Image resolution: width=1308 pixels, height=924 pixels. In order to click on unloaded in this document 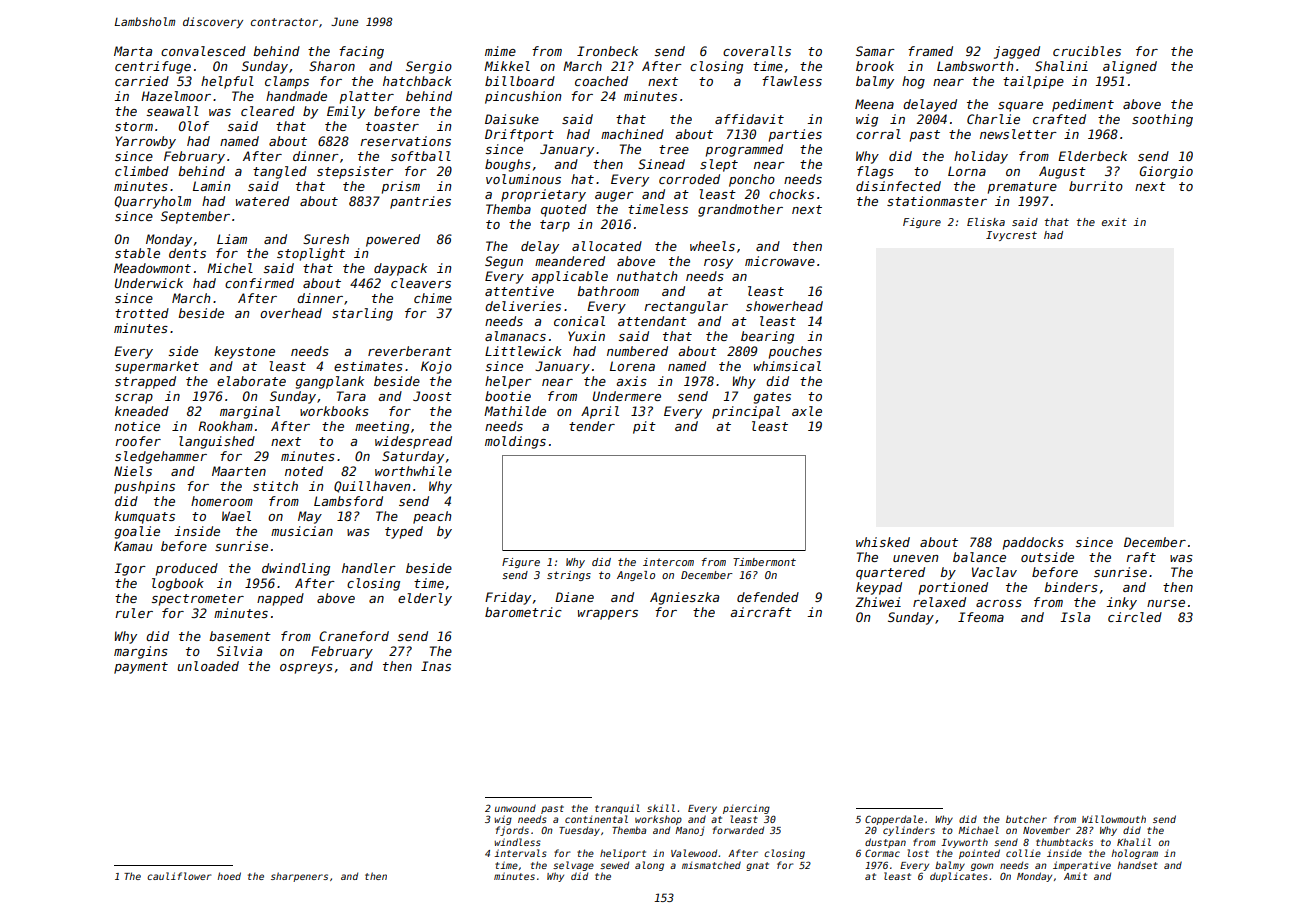, I will do `click(208, 666)`.
